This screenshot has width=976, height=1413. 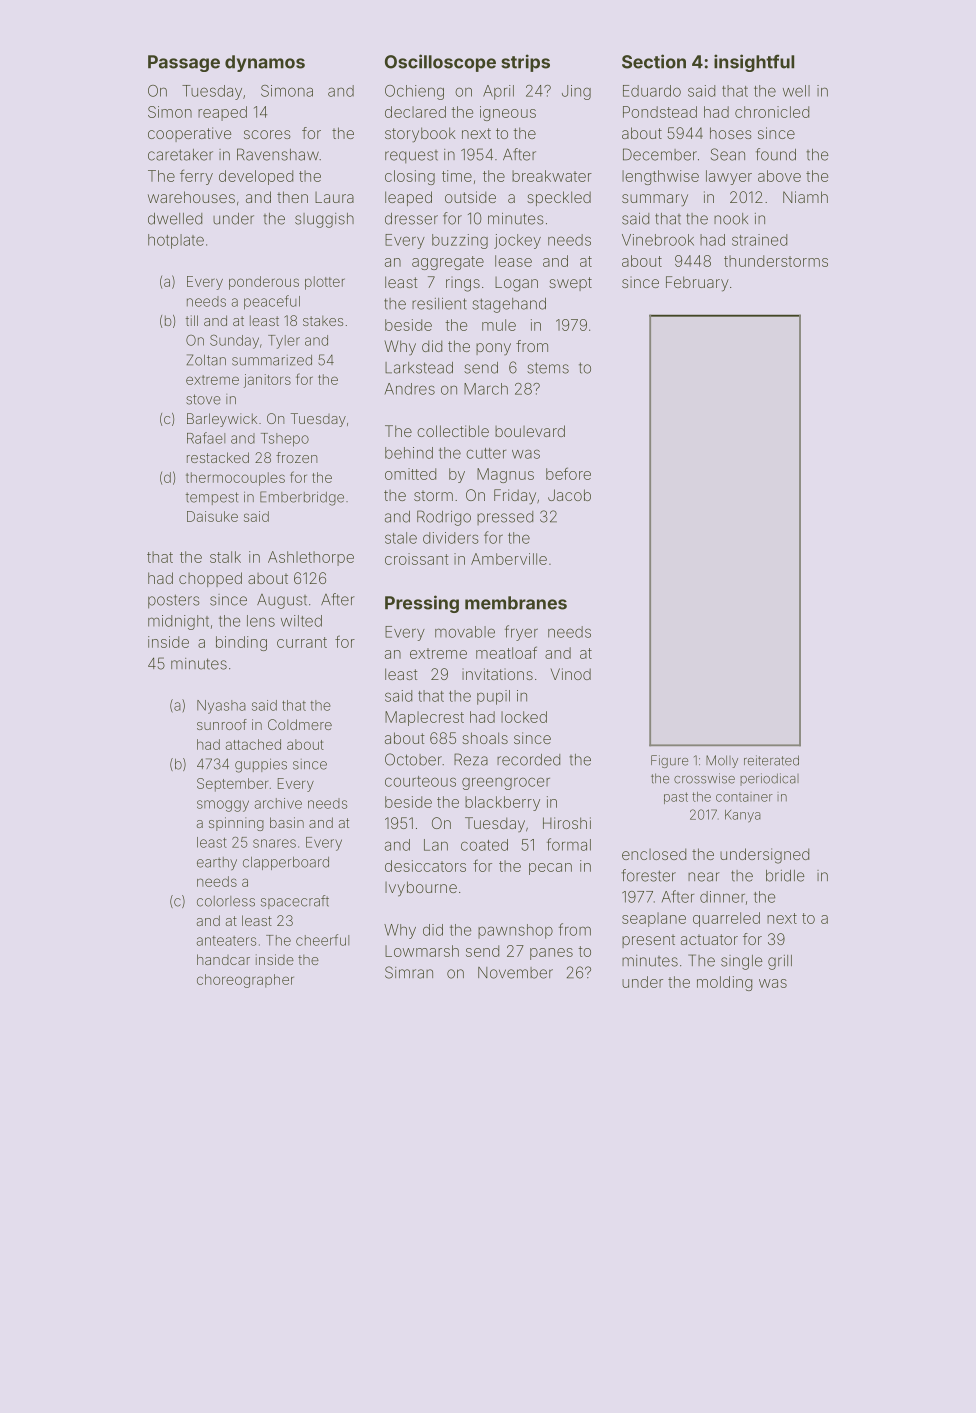 I want to click on reiterated, so click(x=771, y=760).
